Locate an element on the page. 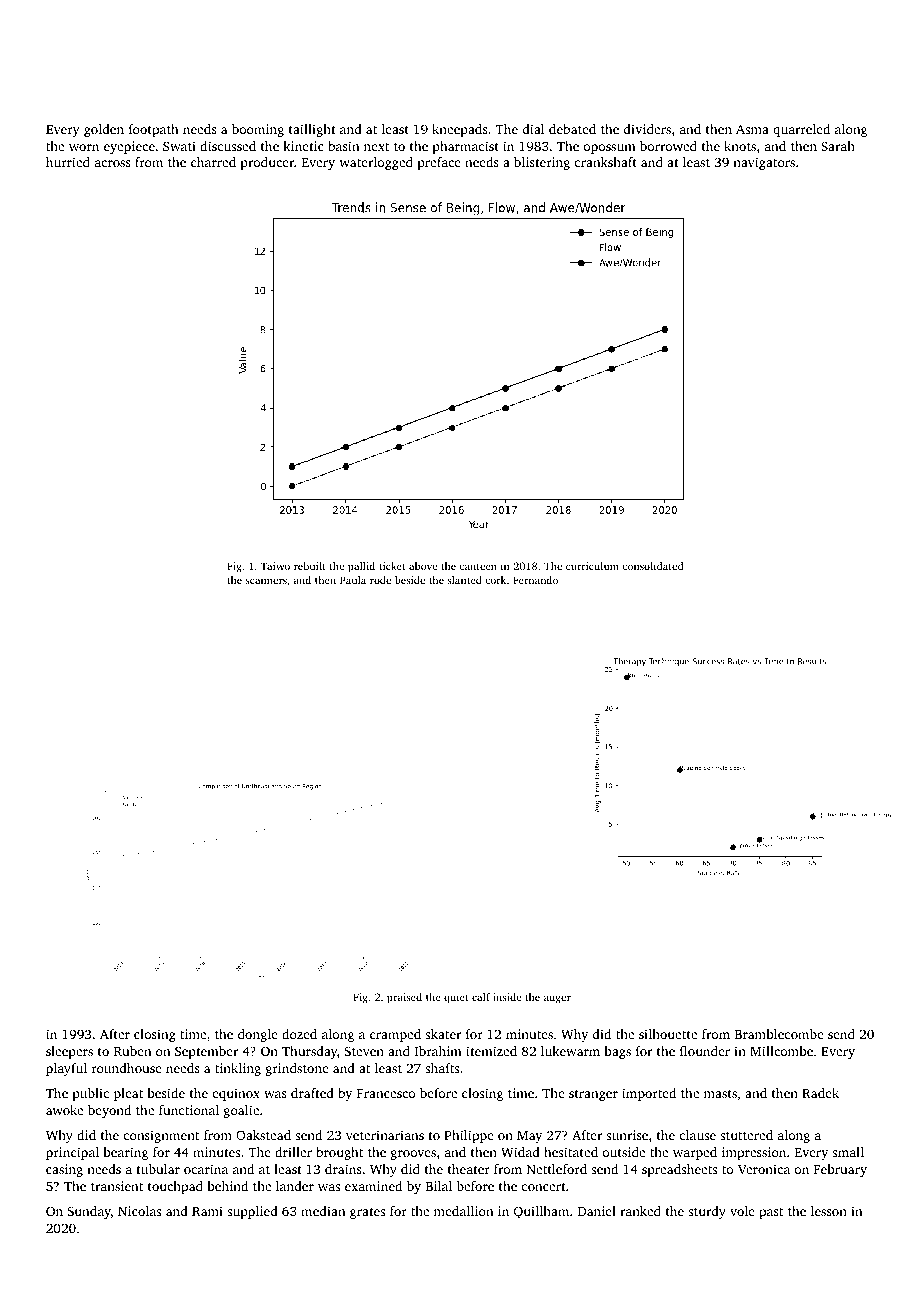 This document has width=924, height=1308. dozed is located at coordinates (299, 1034).
